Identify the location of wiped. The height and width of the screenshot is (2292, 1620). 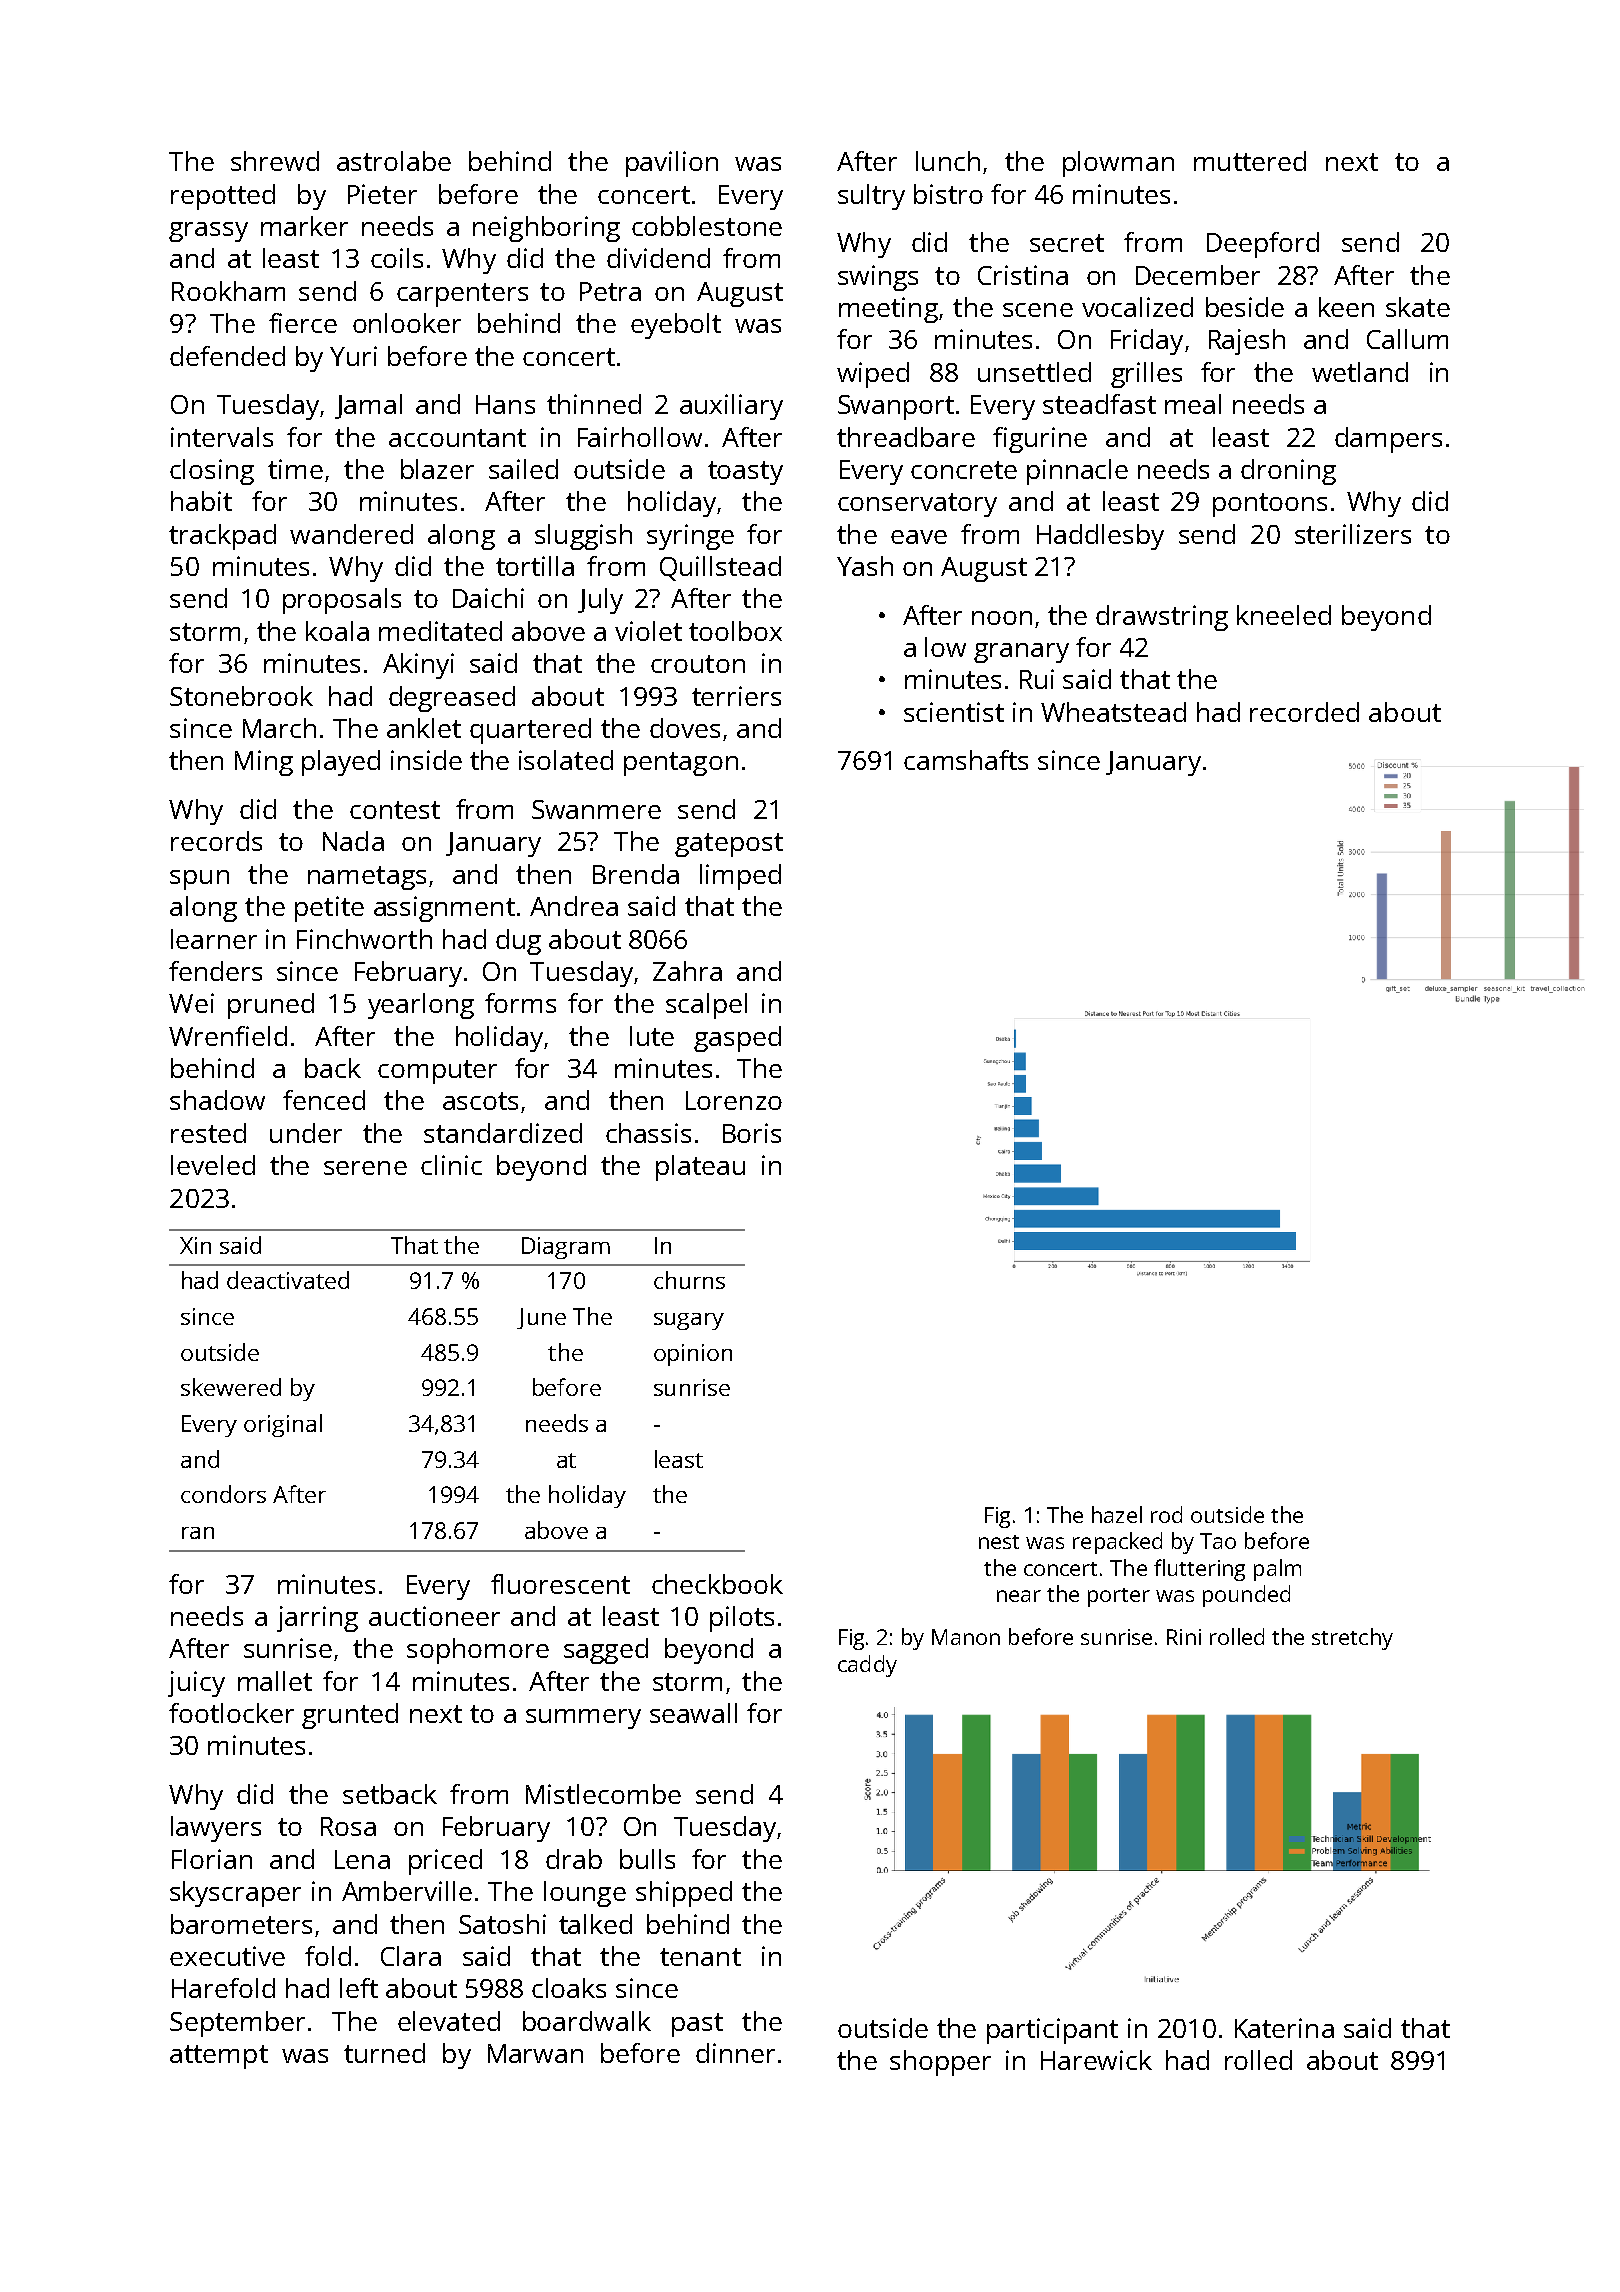
(873, 375).
